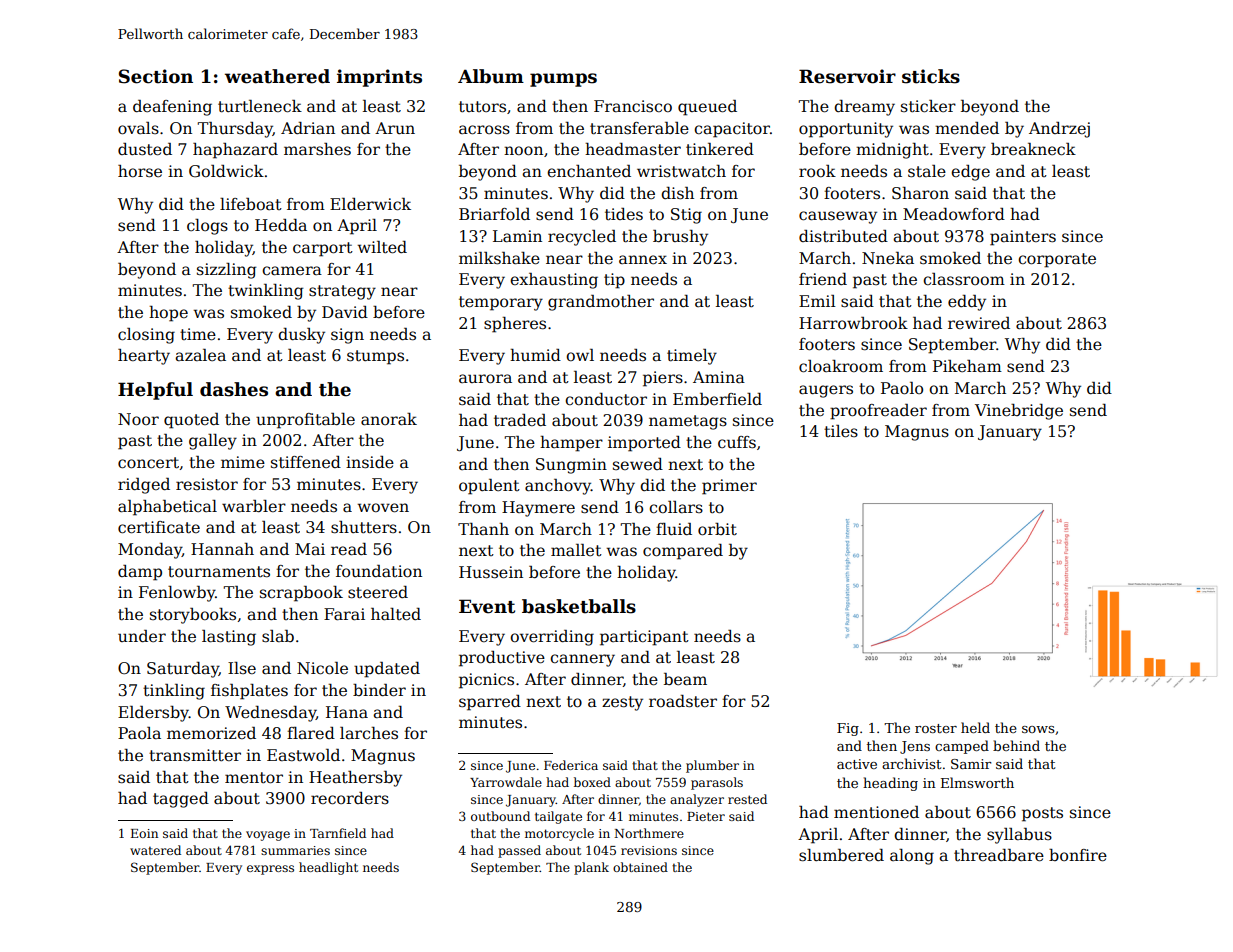  What do you see at coordinates (277, 76) in the document?
I see `weathered` at bounding box center [277, 76].
